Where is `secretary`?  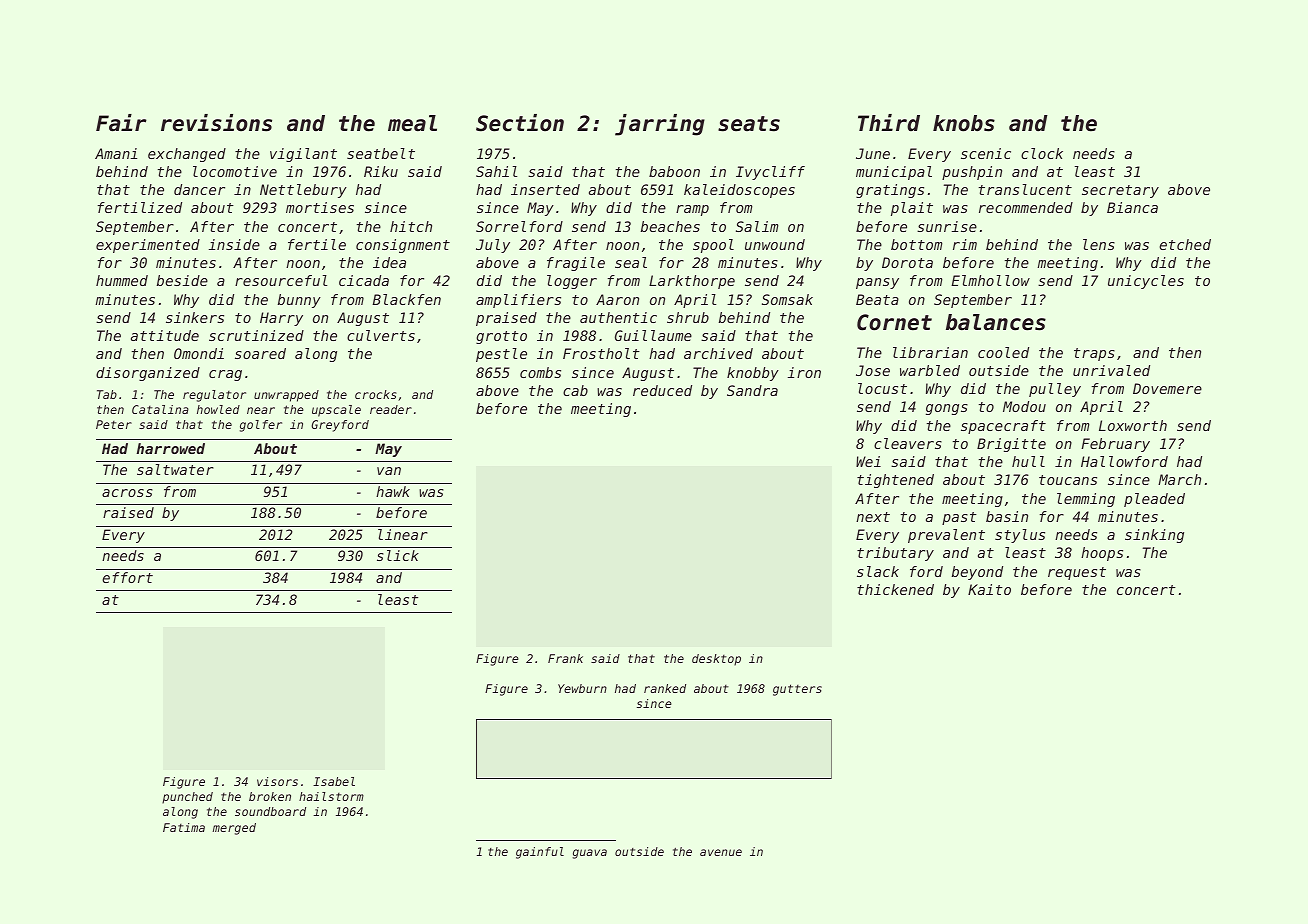
secretary is located at coordinates (1120, 191).
